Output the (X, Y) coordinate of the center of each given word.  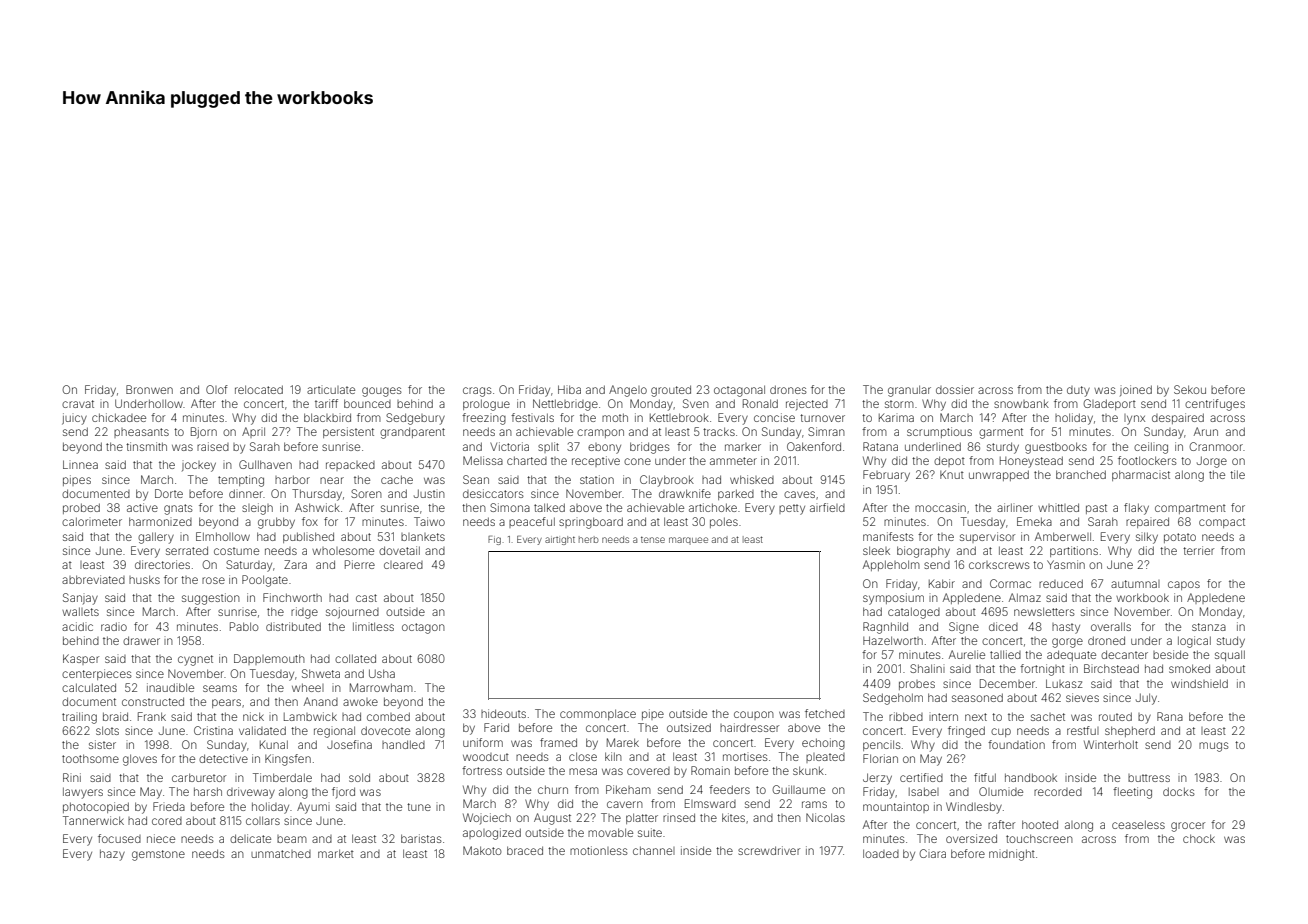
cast (366, 598)
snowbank (1021, 403)
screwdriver (769, 850)
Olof (217, 389)
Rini (72, 777)
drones (788, 389)
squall (1230, 655)
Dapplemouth (269, 659)
